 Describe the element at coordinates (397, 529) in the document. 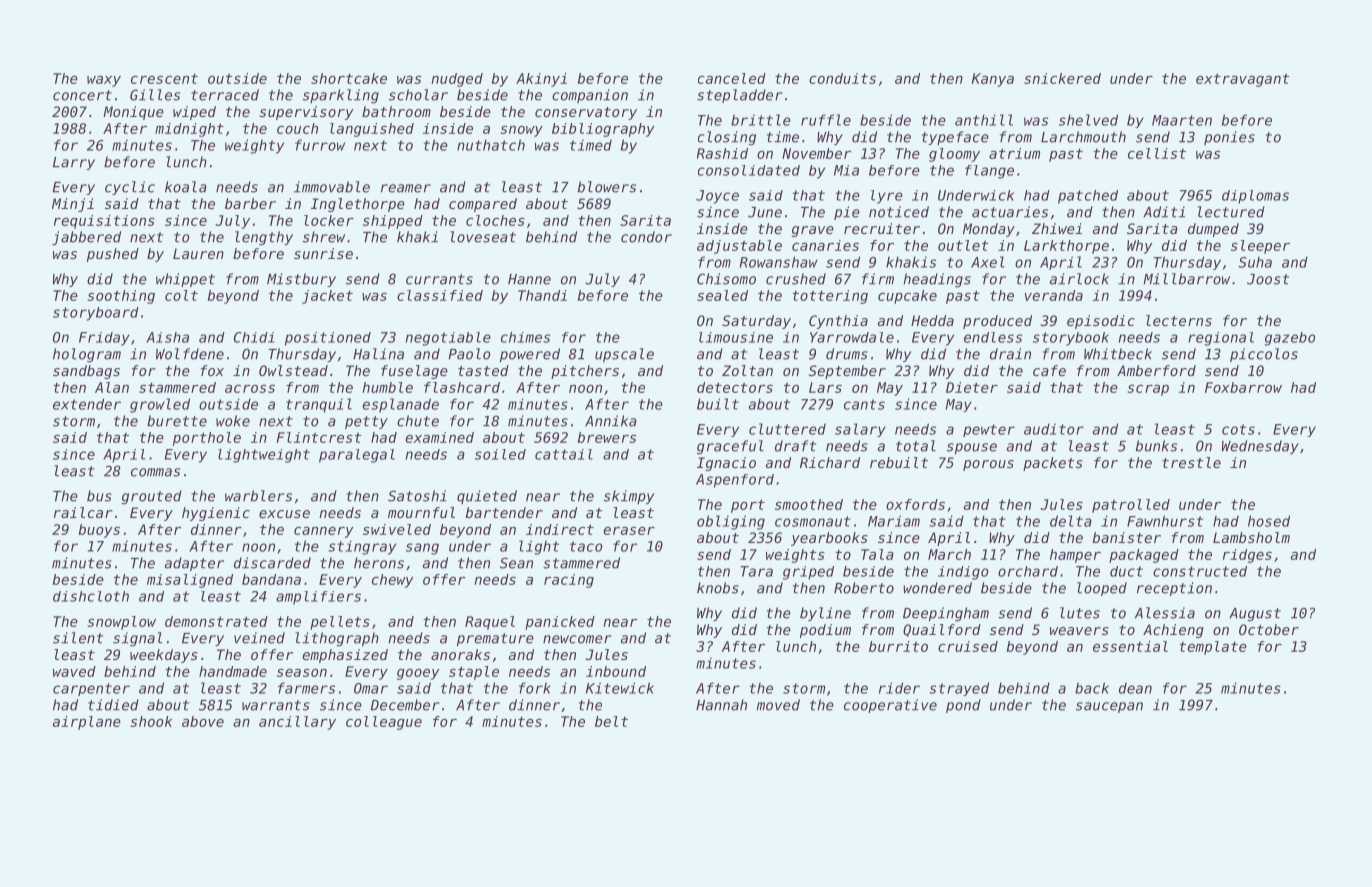

I see `swiveled` at that location.
